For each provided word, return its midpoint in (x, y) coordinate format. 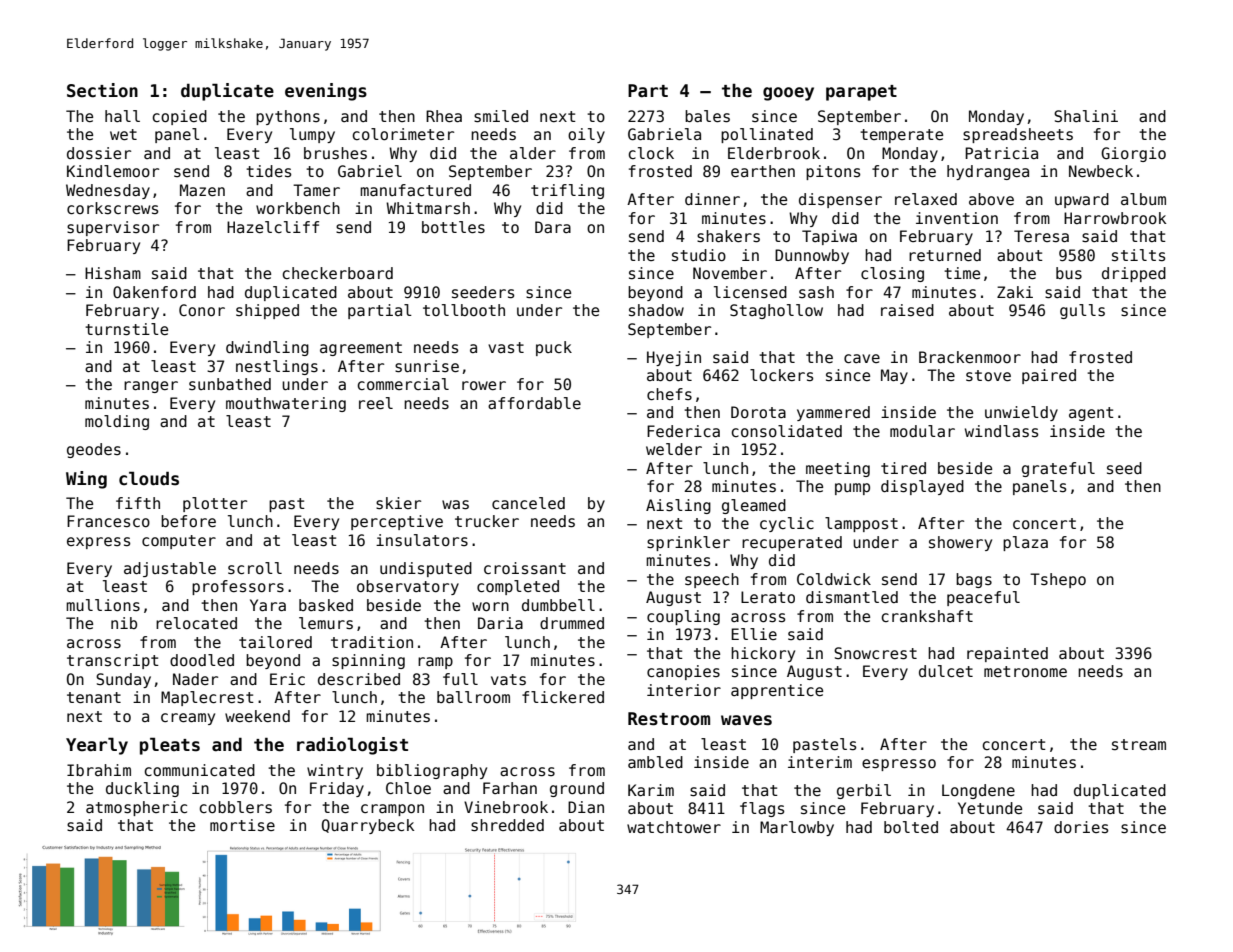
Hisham (113, 273)
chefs (669, 394)
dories (1081, 827)
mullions (103, 605)
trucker (487, 521)
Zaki (1015, 292)
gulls (1082, 311)
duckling (142, 789)
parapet (861, 93)
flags (762, 809)
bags (974, 580)
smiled (501, 116)
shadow (656, 310)
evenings (326, 92)
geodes (94, 450)
